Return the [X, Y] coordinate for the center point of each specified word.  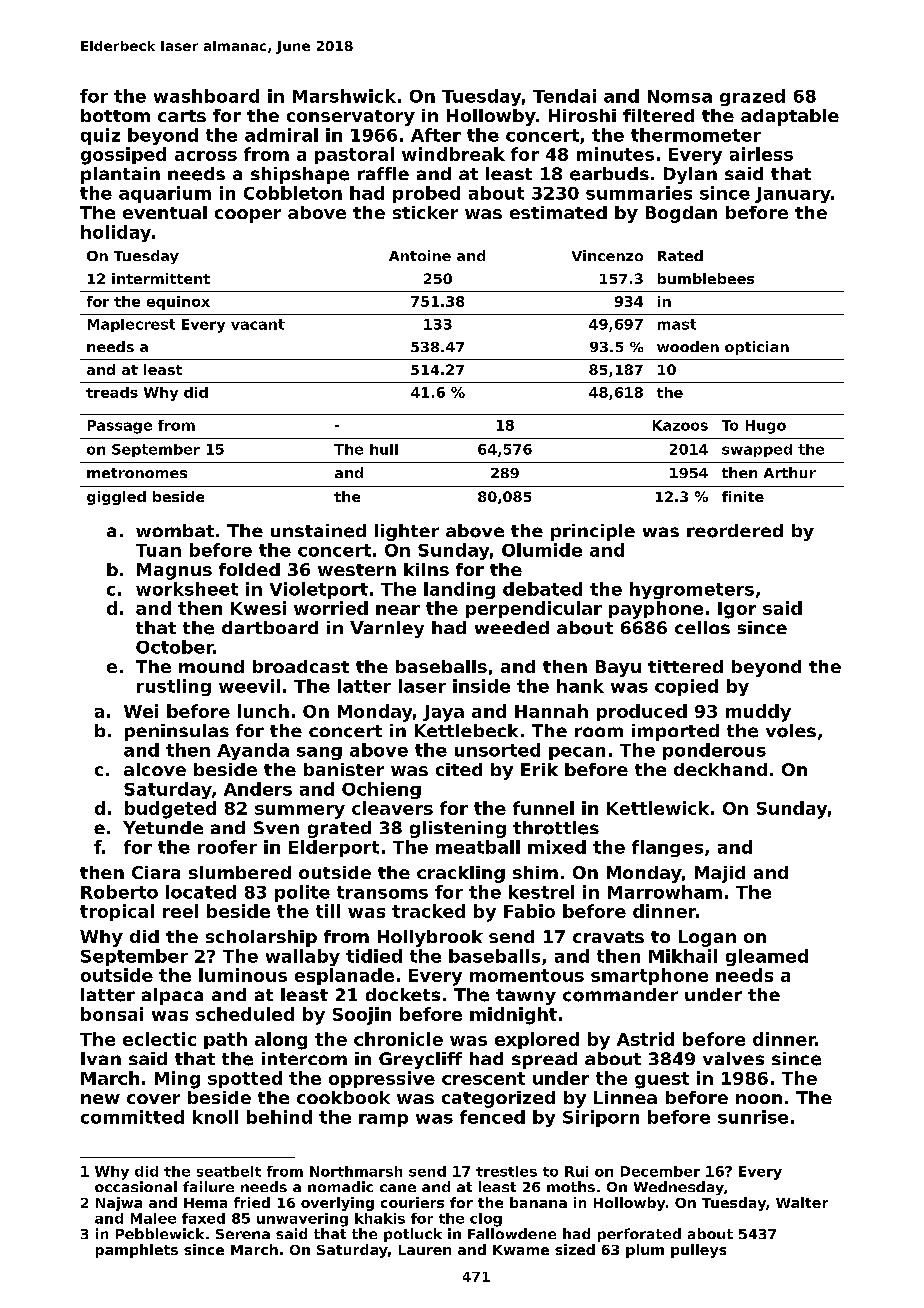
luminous [243, 975]
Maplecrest [131, 325]
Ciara [156, 872]
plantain [120, 175]
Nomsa [680, 96]
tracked [428, 911]
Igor [737, 610]
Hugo [766, 427]
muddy [758, 713]
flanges [667, 848]
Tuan [158, 550]
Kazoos [680, 425]
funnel [543, 808]
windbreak [453, 154]
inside [481, 686]
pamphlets [137, 1251]
